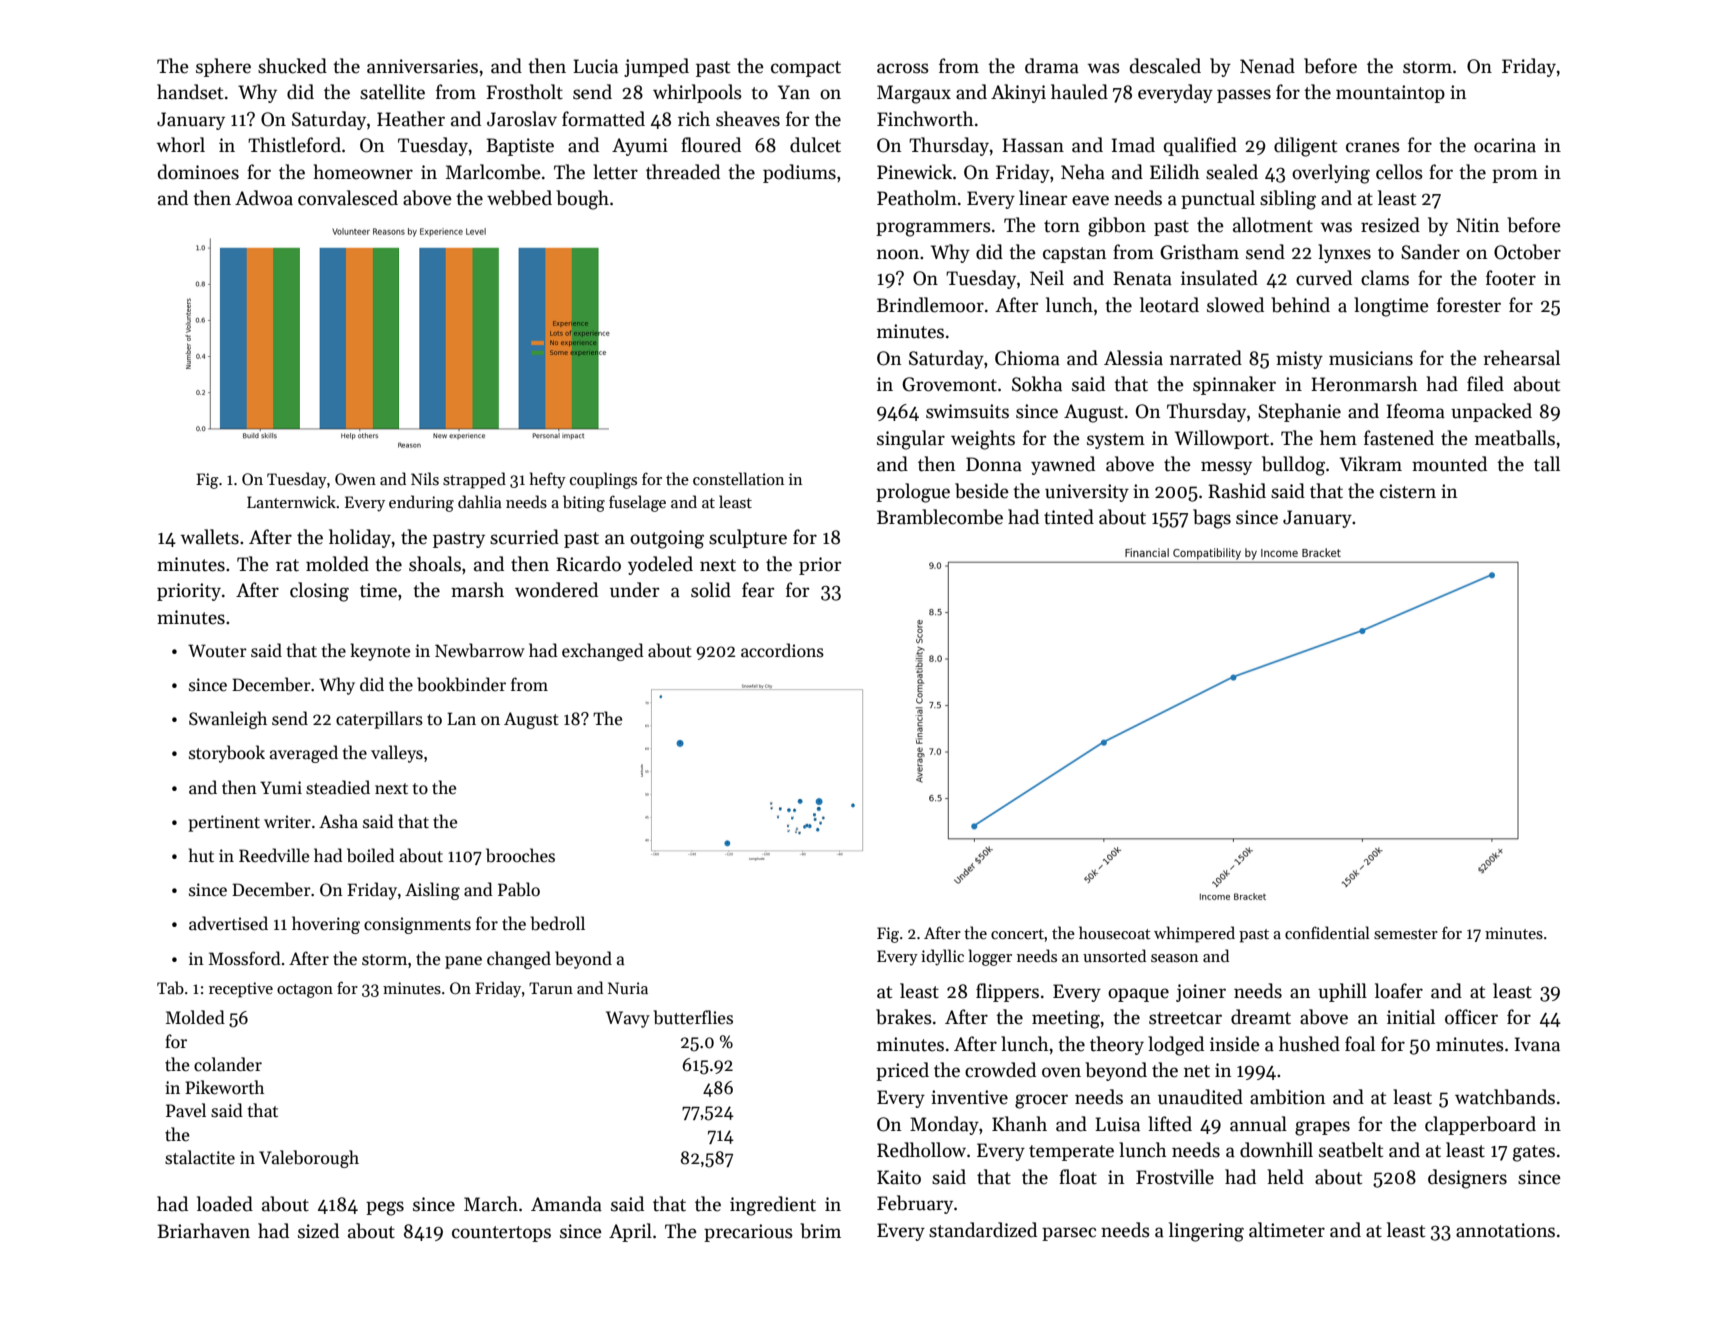 This screenshot has height=1327, width=1718. I want to click on Wouter, so click(217, 651).
